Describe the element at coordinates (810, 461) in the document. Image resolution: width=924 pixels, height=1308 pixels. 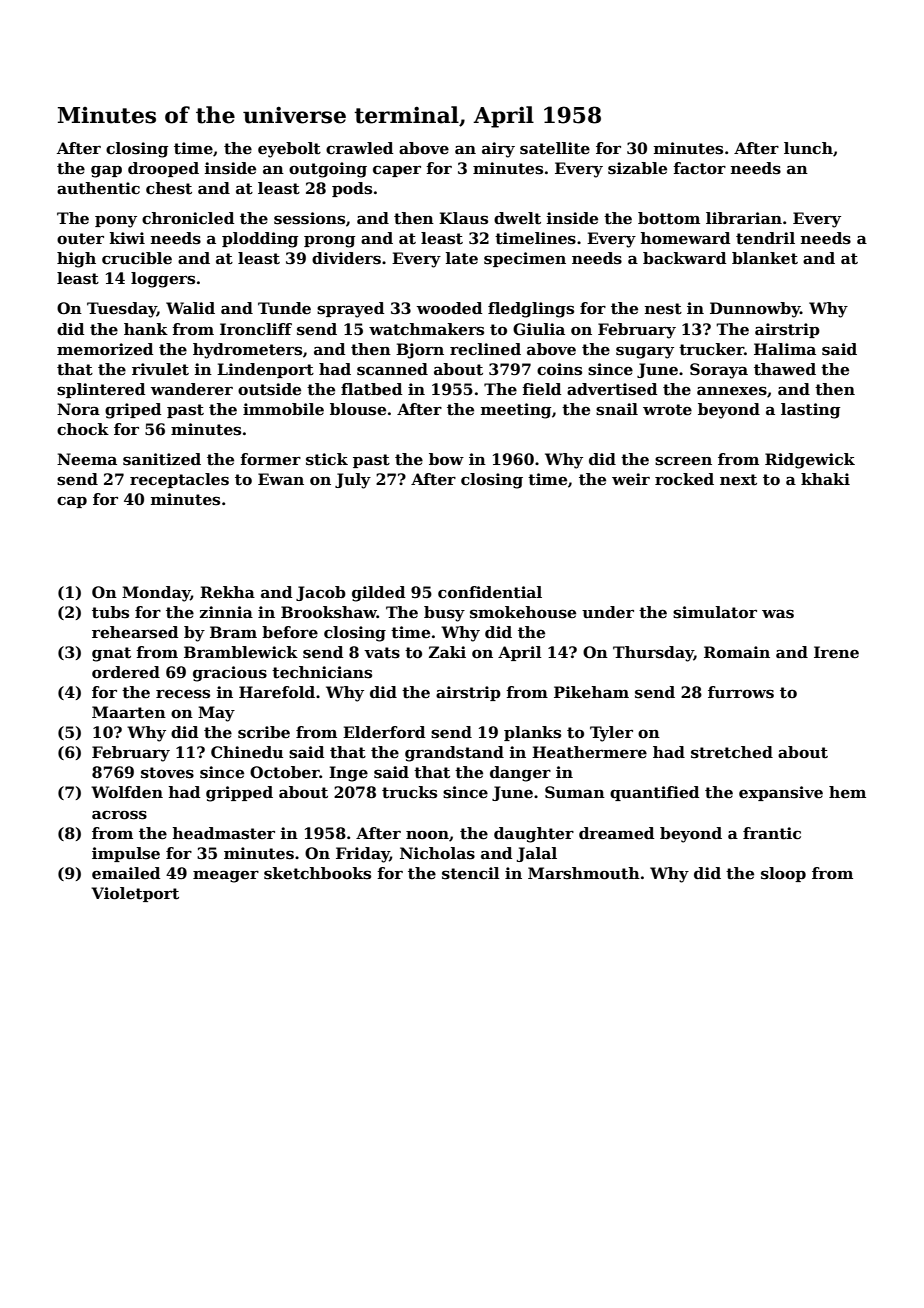
I see `Ridgewick` at that location.
